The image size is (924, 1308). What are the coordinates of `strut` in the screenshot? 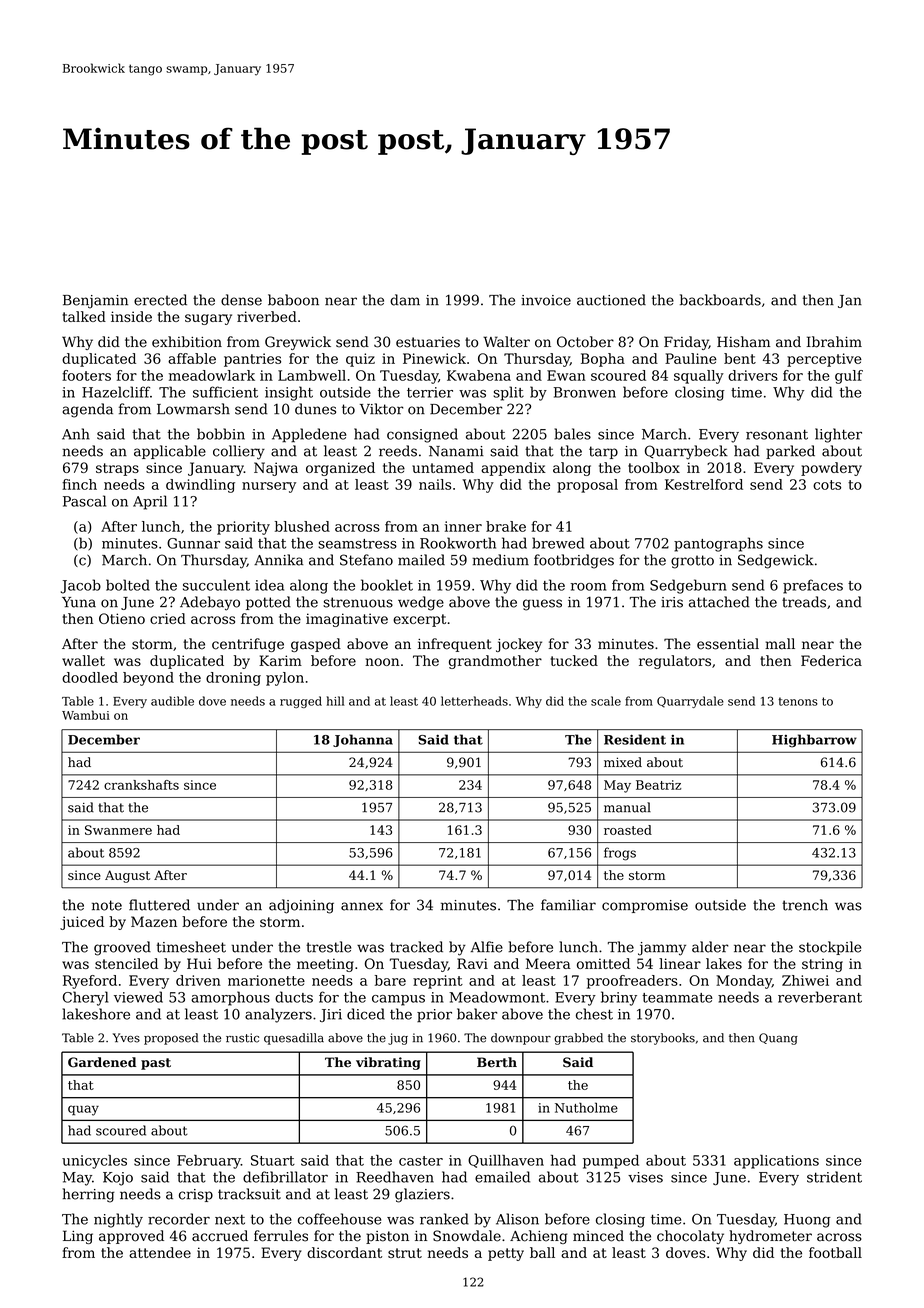 It's located at (405, 1253).
